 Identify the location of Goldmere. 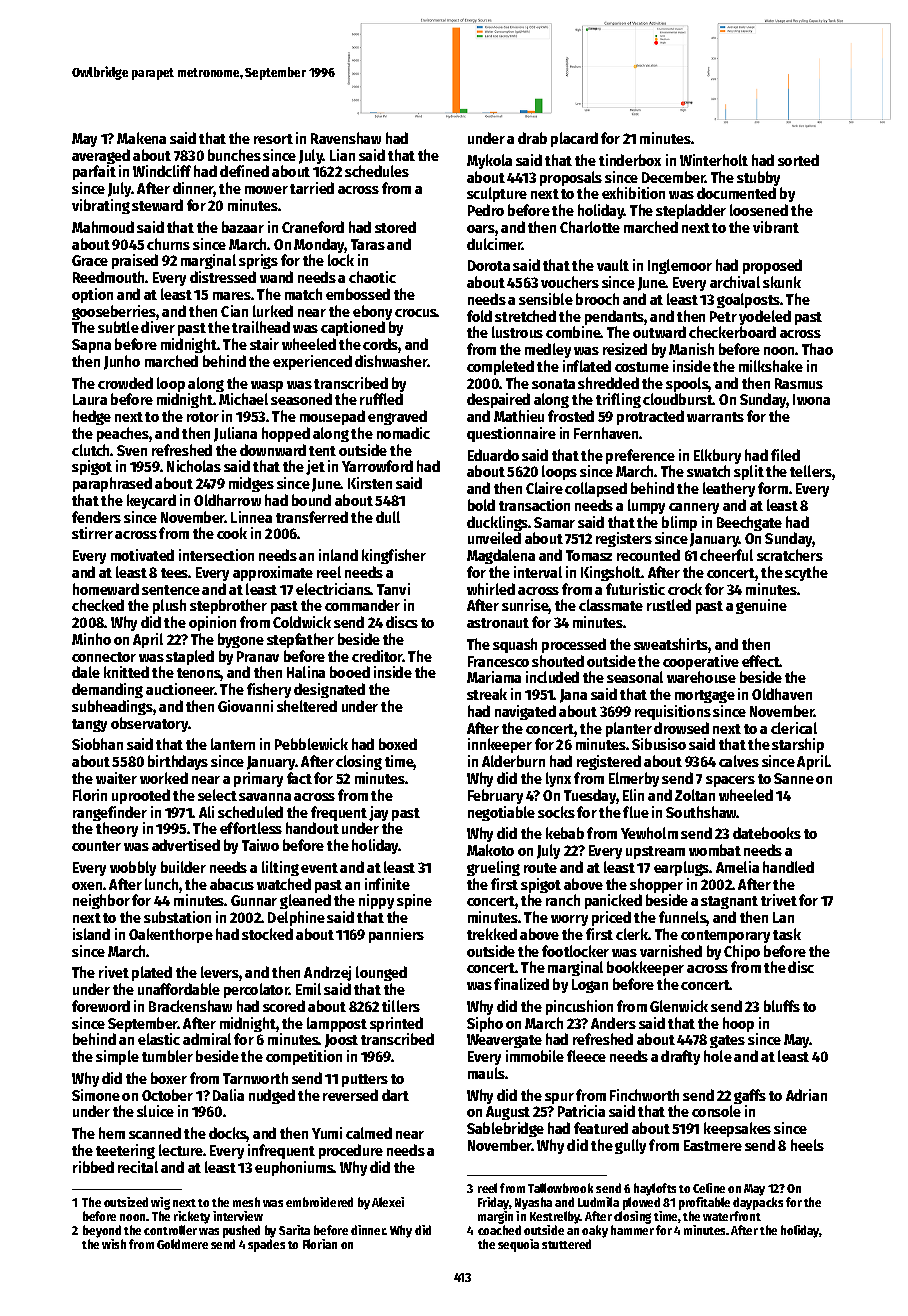
(182, 1244).
